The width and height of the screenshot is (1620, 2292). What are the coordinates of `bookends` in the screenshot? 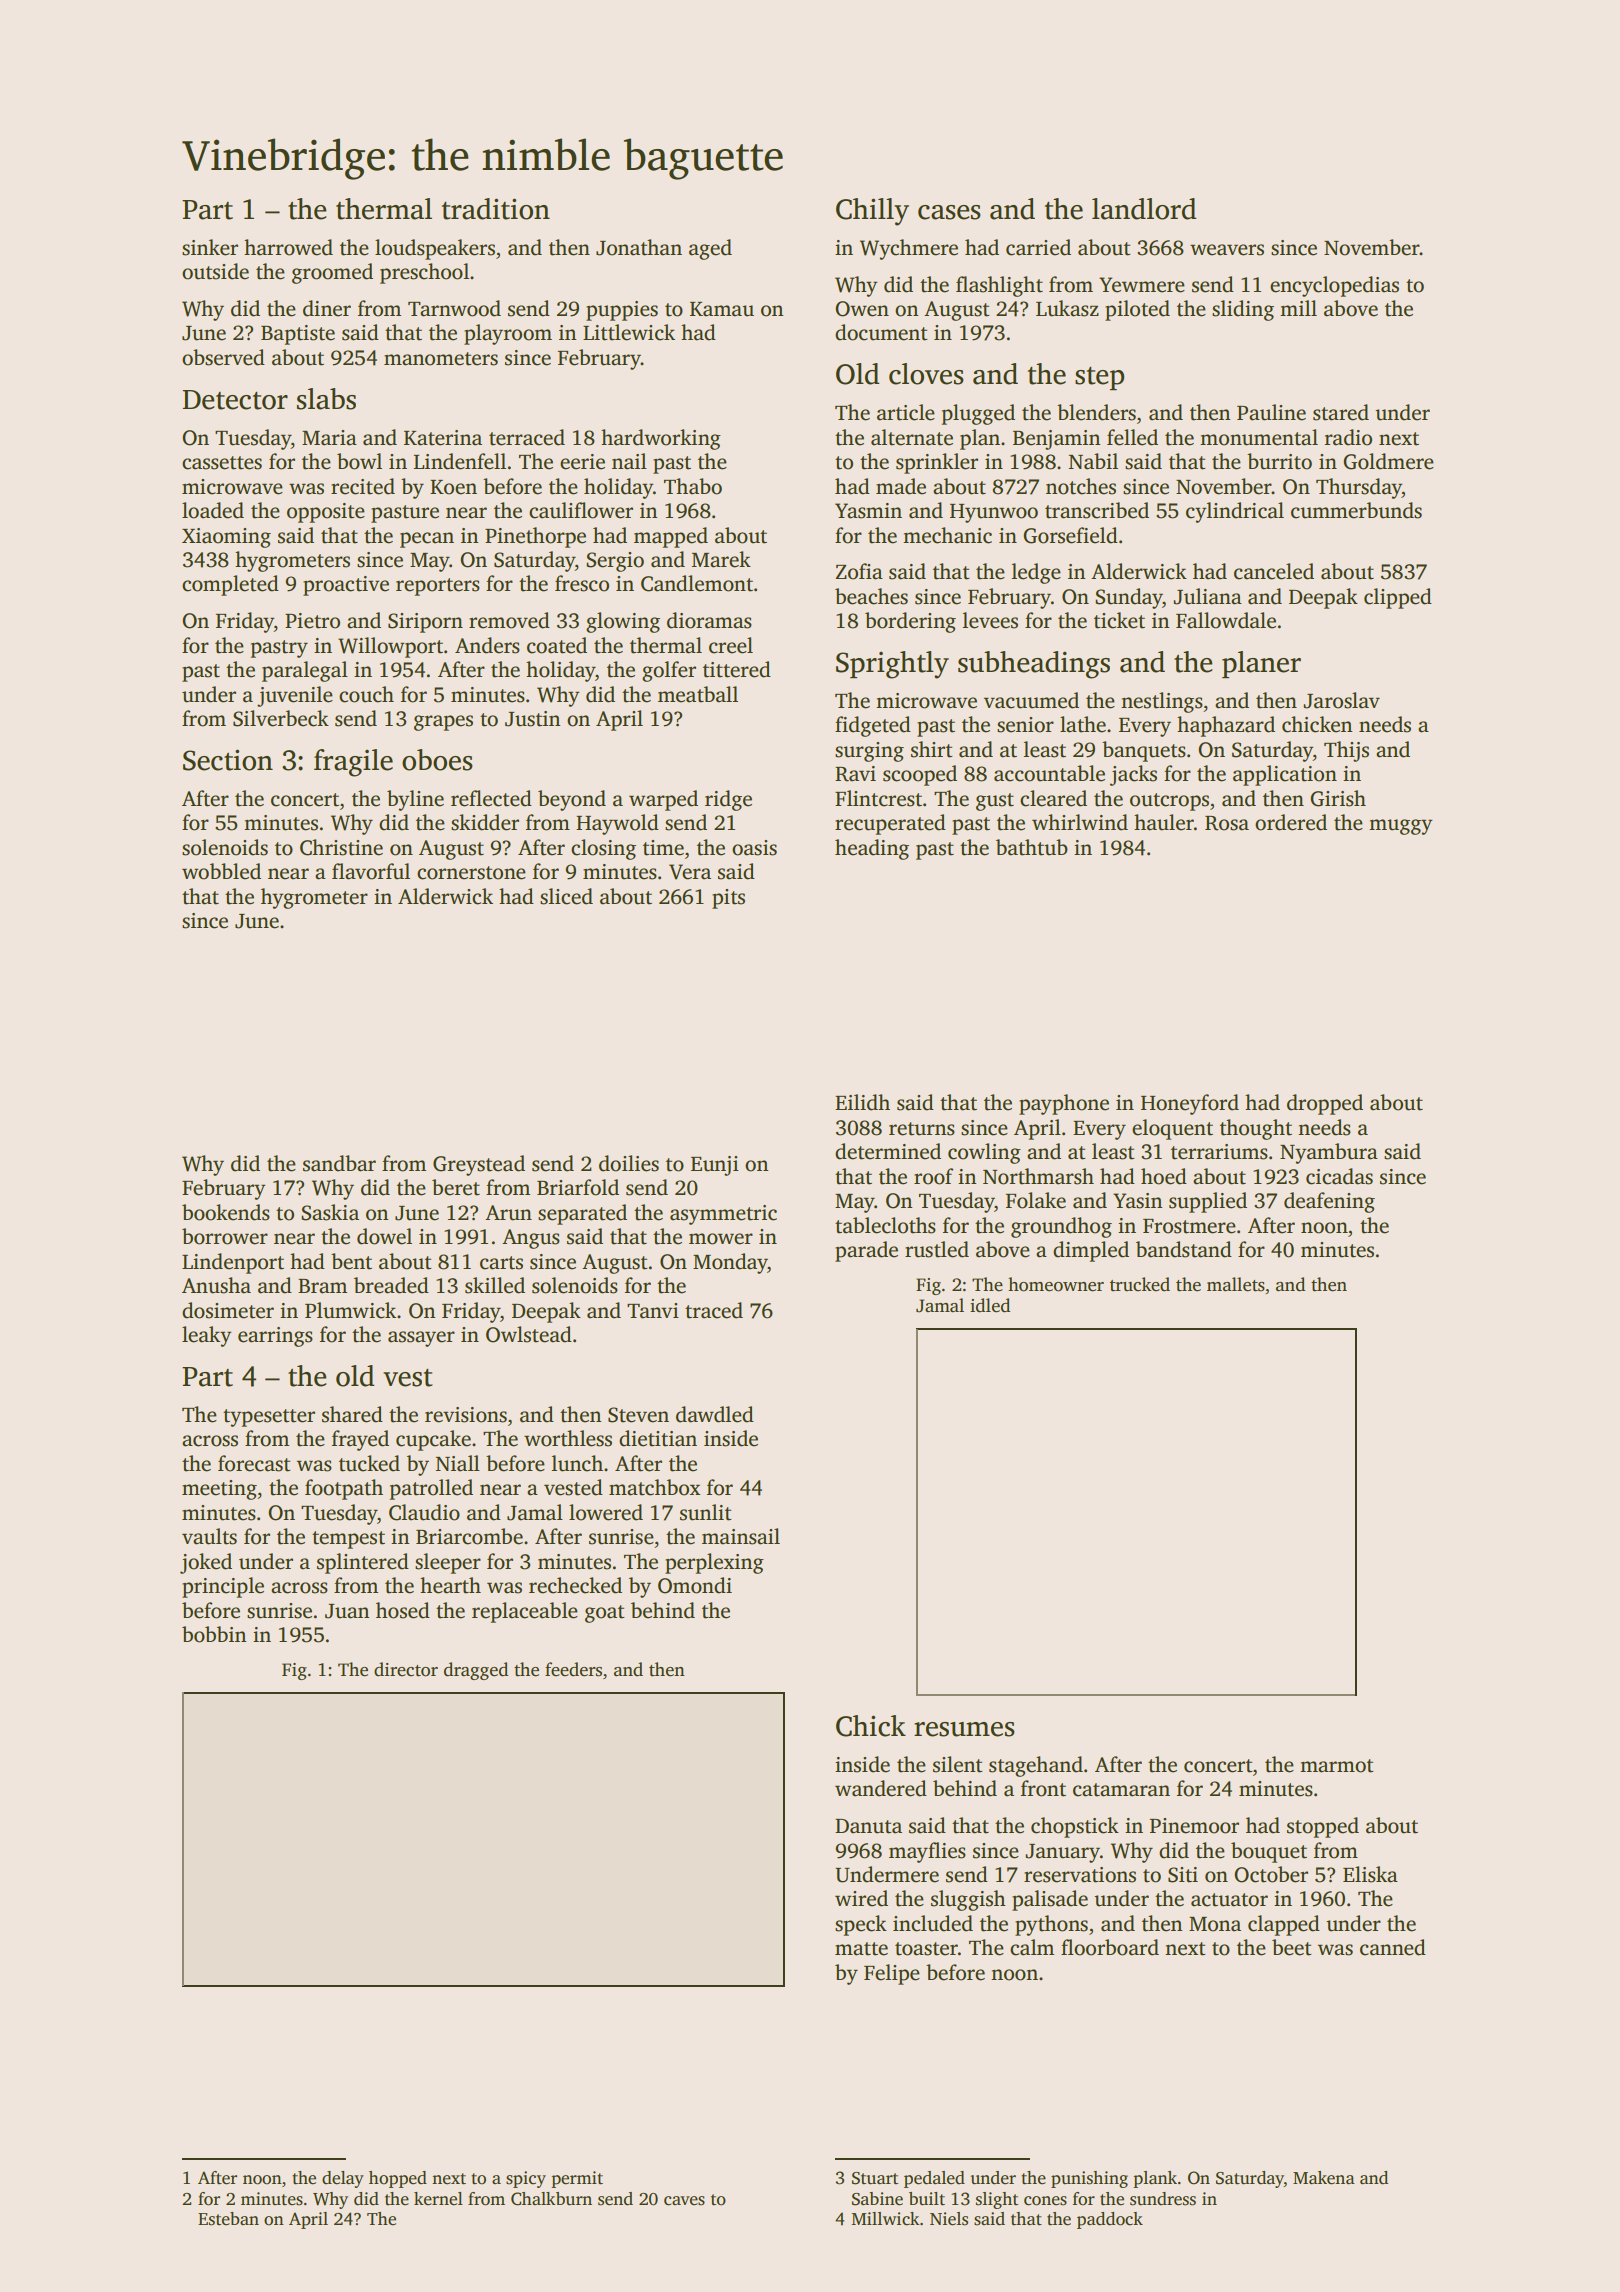 It's located at (226, 1212).
